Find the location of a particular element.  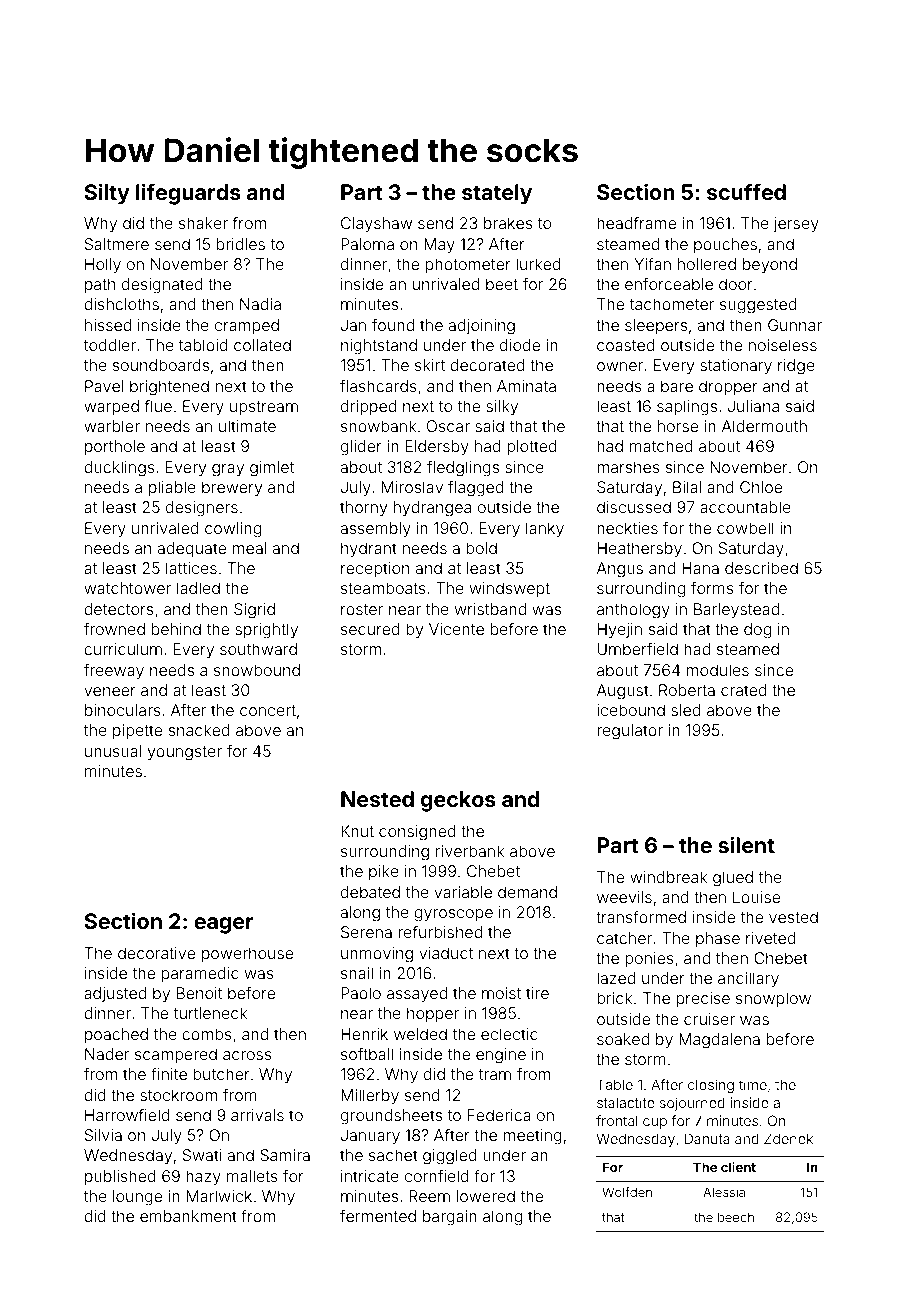

unusual is located at coordinates (113, 751).
